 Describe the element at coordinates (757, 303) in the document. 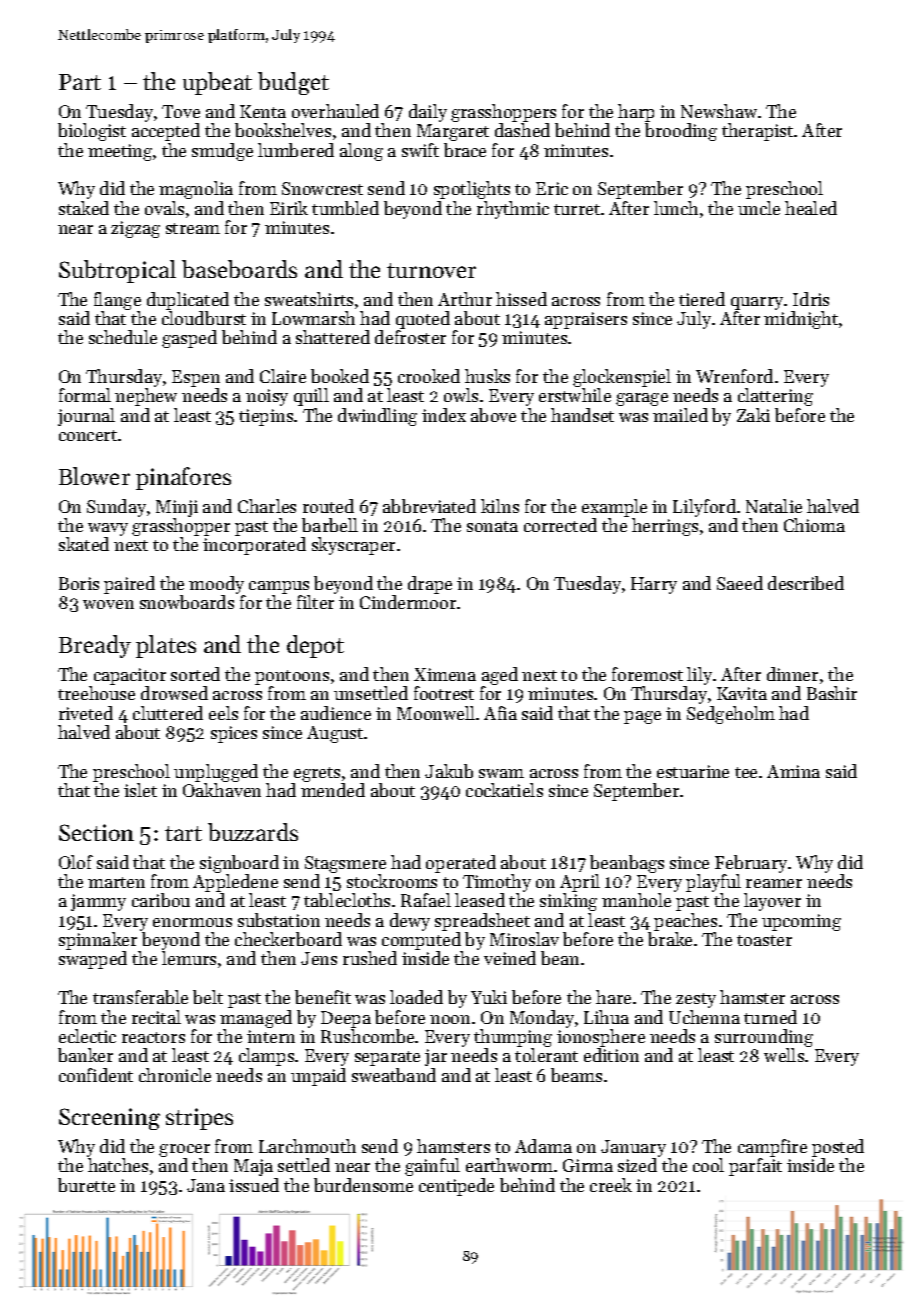

I see `quarry` at that location.
